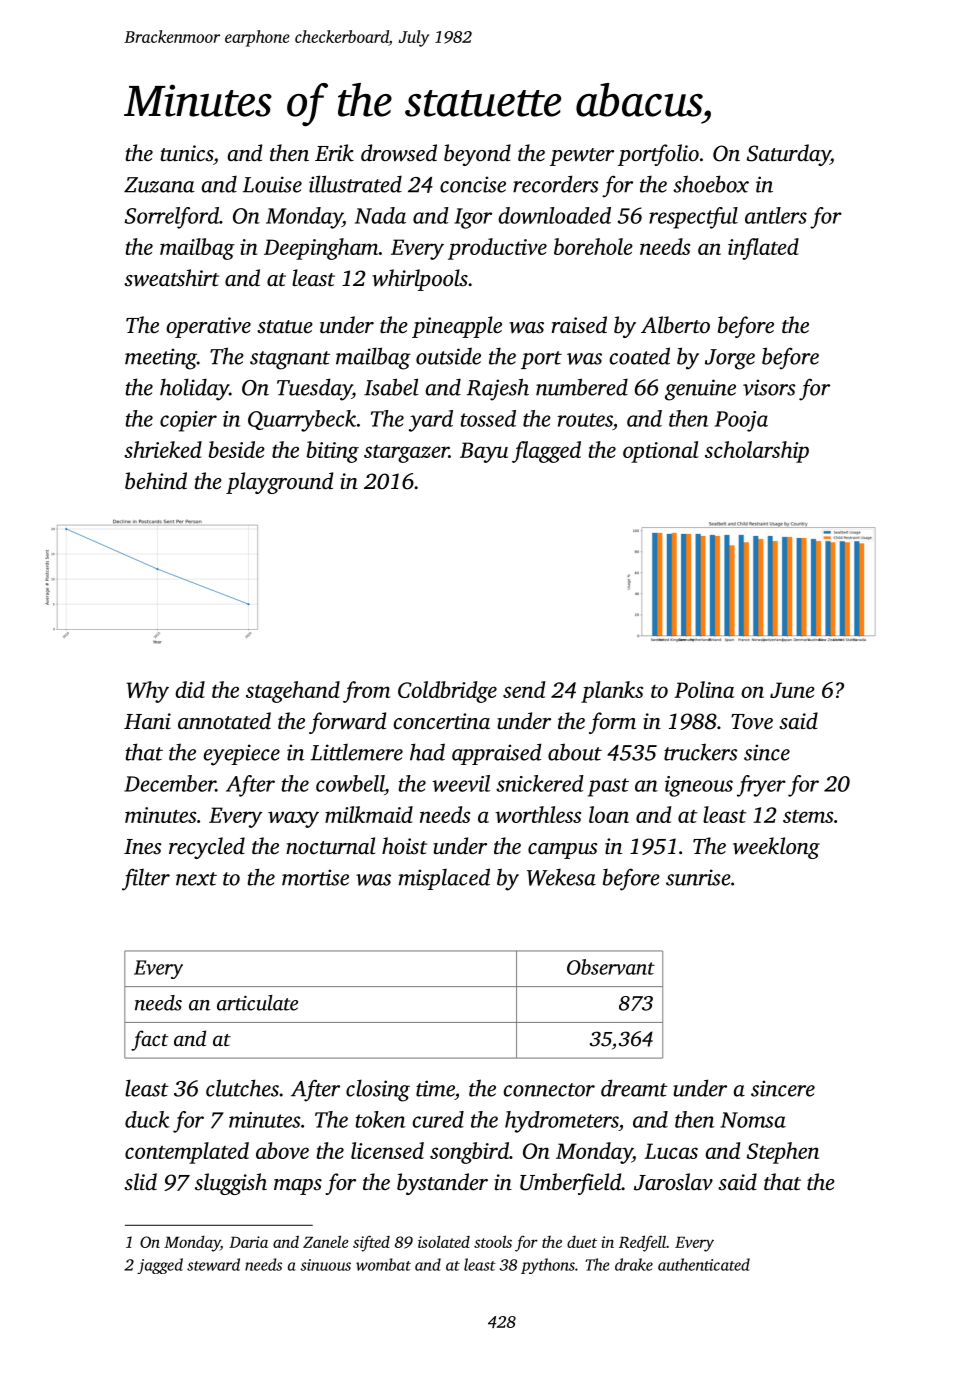  What do you see at coordinates (585, 420) in the screenshot?
I see `routes` at bounding box center [585, 420].
